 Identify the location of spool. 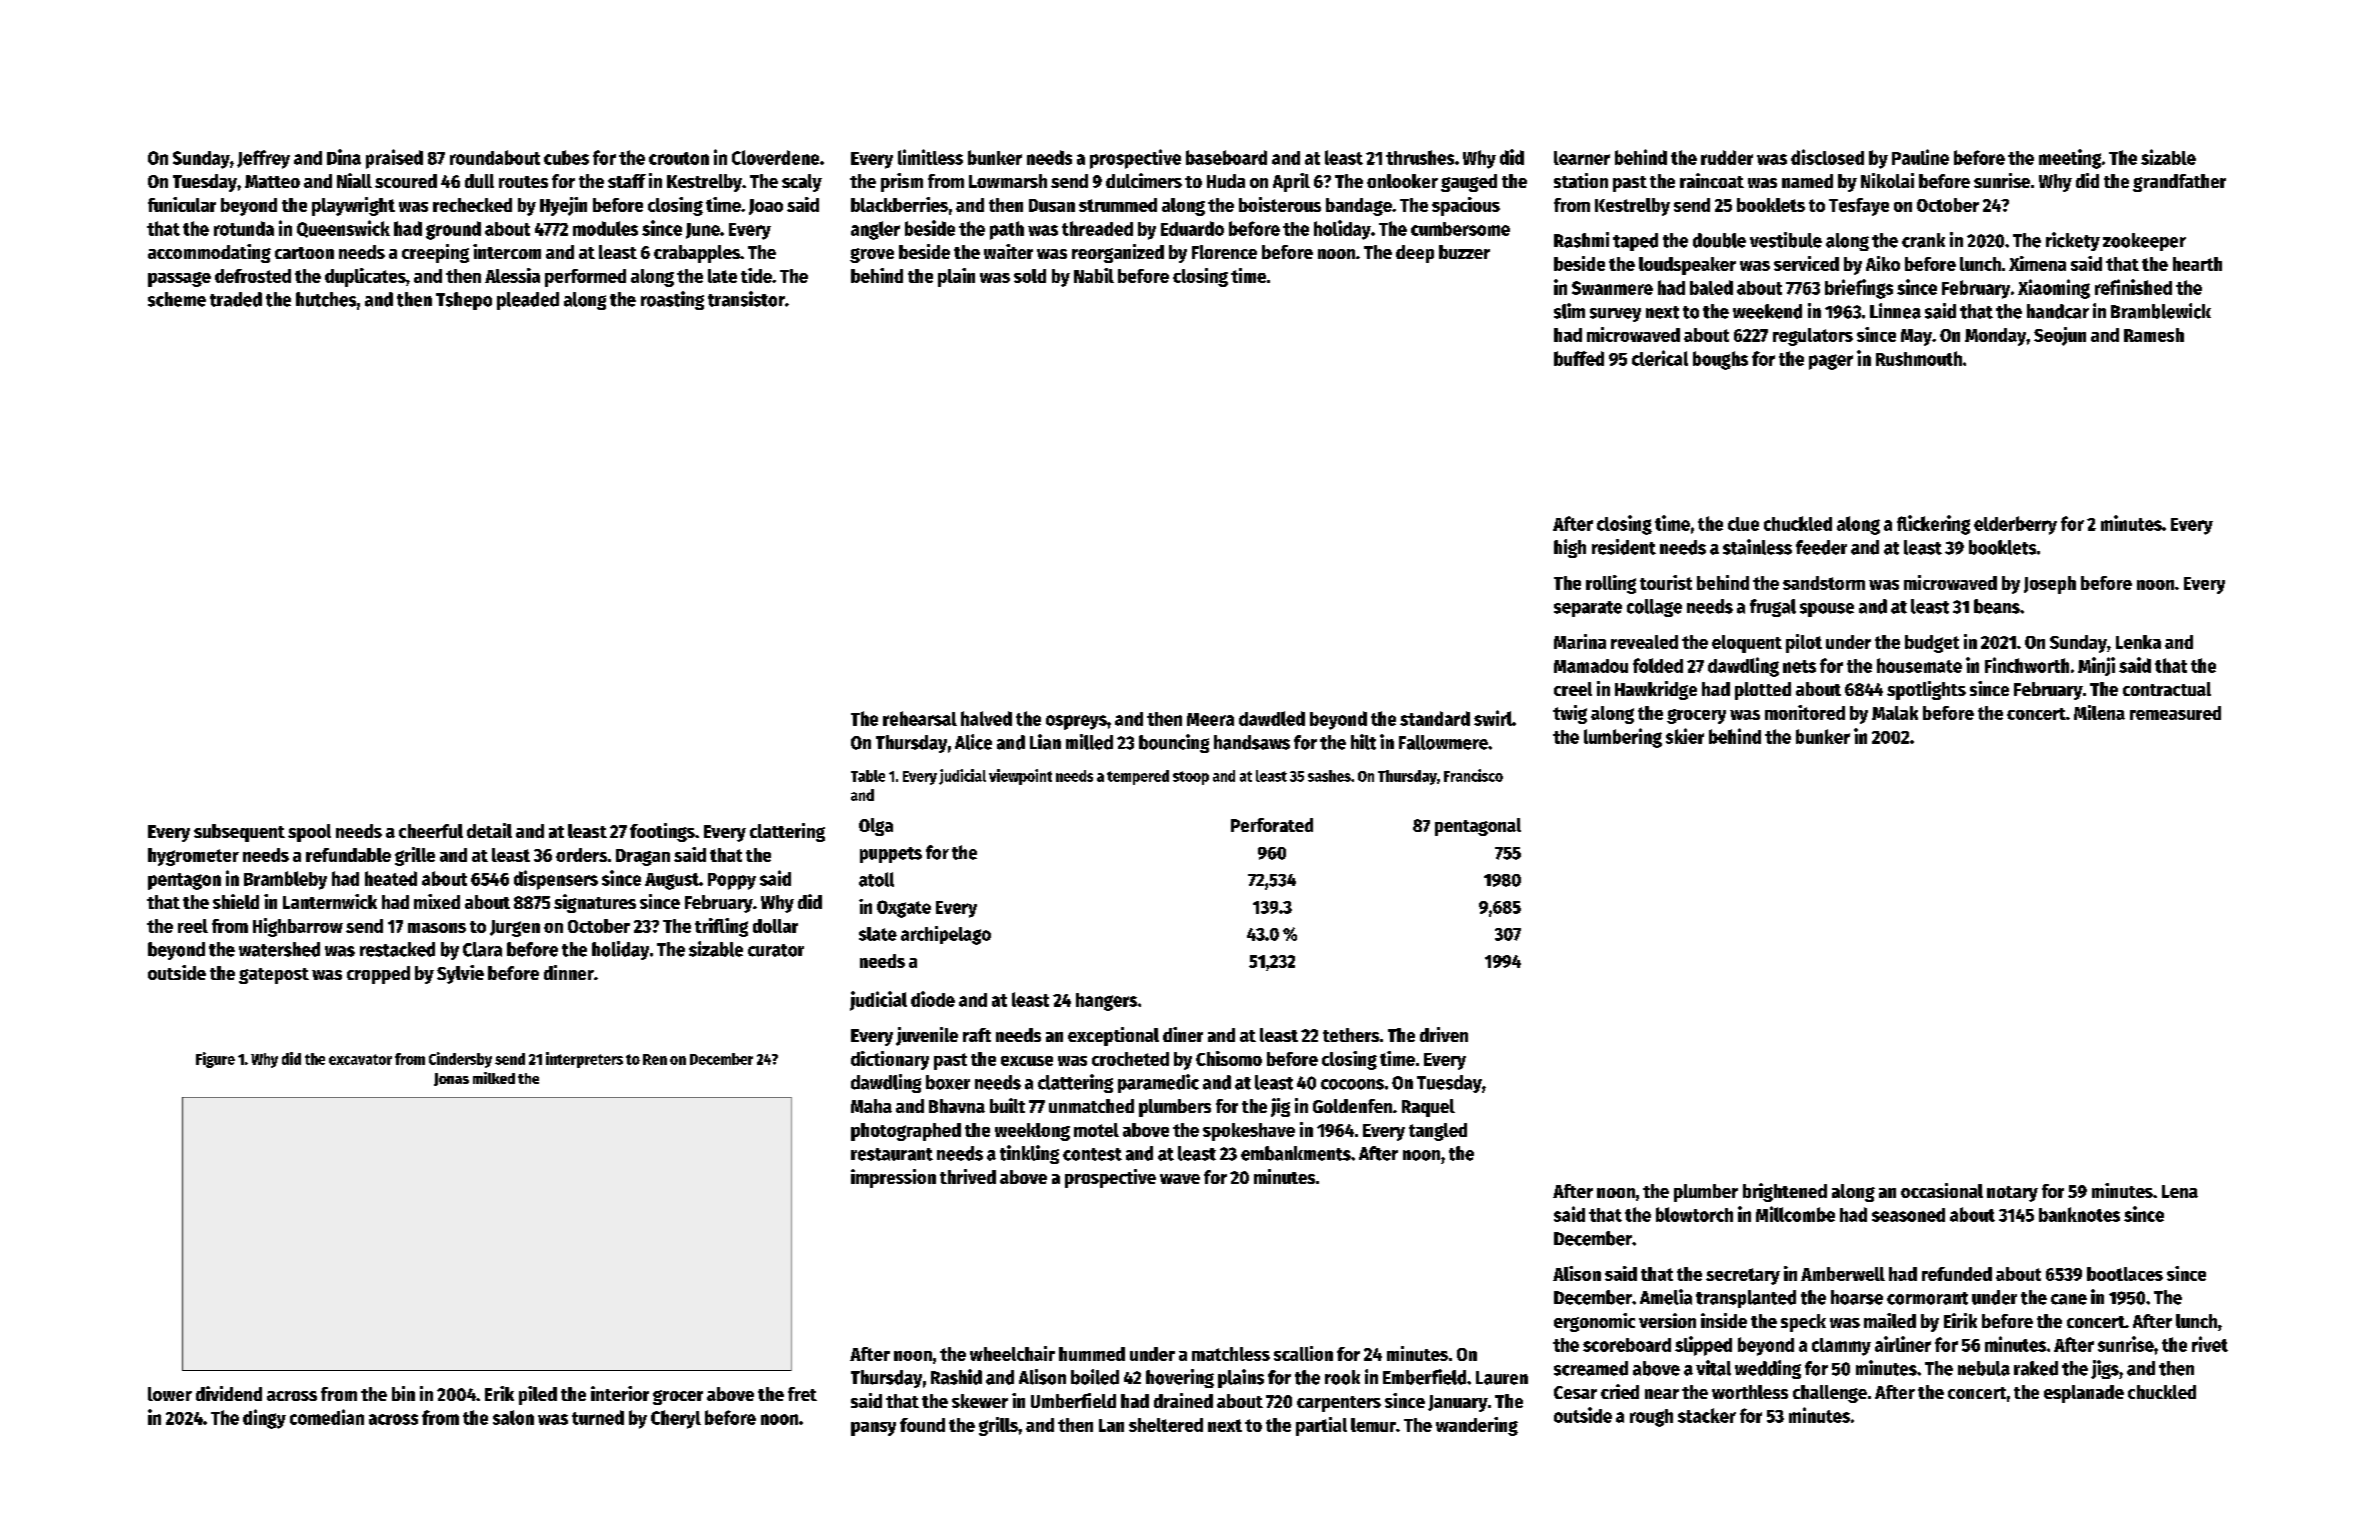
(309, 833).
